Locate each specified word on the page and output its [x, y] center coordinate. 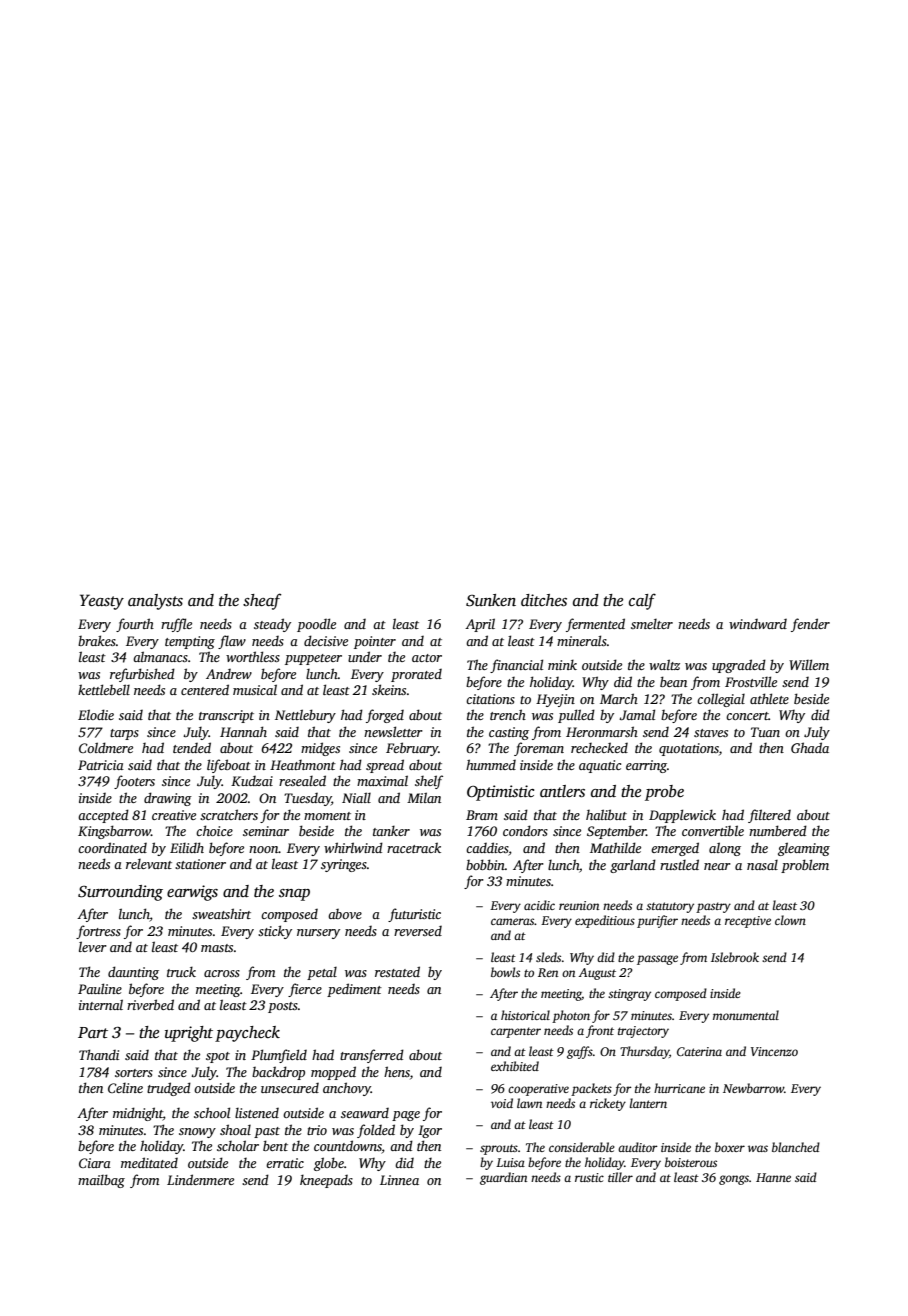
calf [642, 601]
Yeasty [102, 602]
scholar [238, 1145]
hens [397, 1071]
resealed [302, 780]
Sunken [491, 600]
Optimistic [500, 793]
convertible [713, 830]
